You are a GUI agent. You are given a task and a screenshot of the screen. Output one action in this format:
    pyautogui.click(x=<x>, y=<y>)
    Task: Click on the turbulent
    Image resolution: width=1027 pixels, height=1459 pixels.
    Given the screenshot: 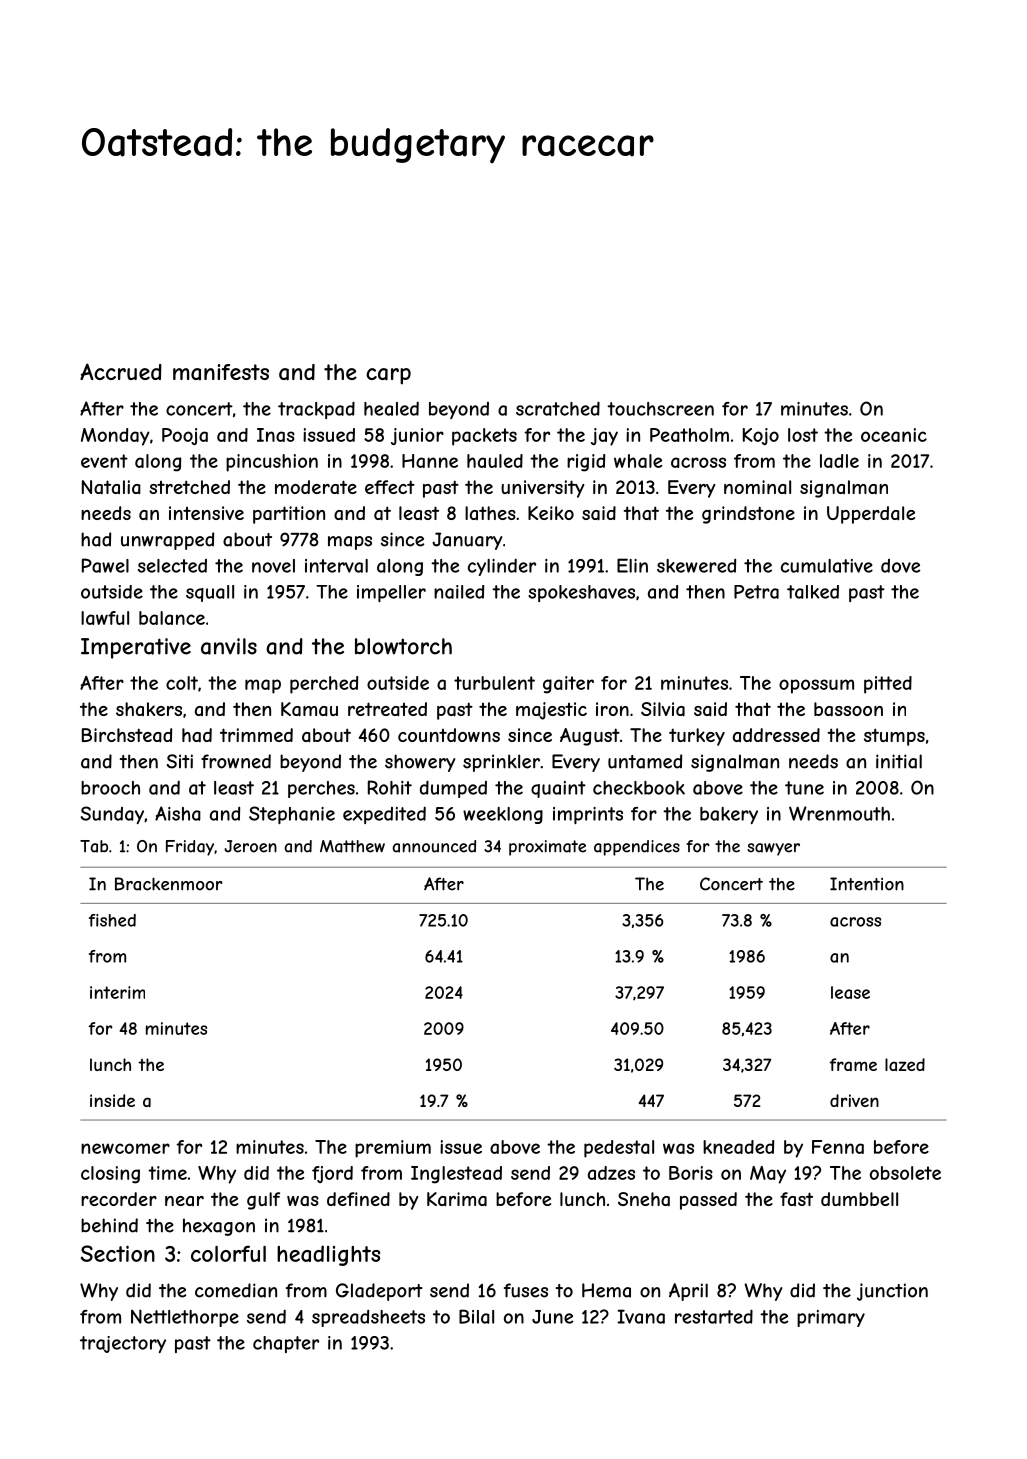 What is the action you would take?
    pyautogui.click(x=494, y=683)
